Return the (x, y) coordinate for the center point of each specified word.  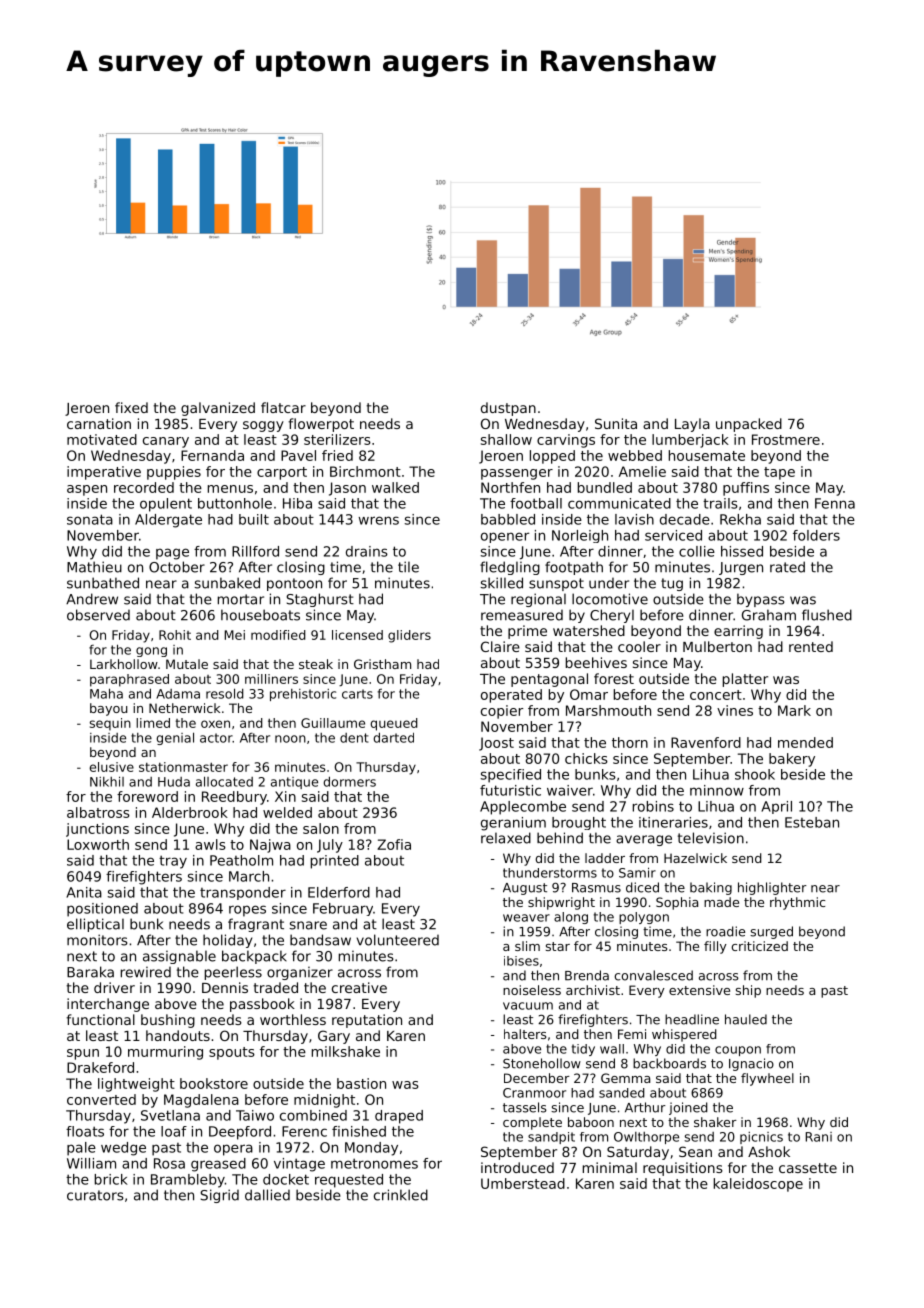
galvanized (218, 409)
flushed (827, 615)
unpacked (749, 425)
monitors (97, 940)
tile (408, 567)
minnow (717, 790)
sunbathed (103, 583)
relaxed (506, 838)
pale (81, 1149)
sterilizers (337, 439)
